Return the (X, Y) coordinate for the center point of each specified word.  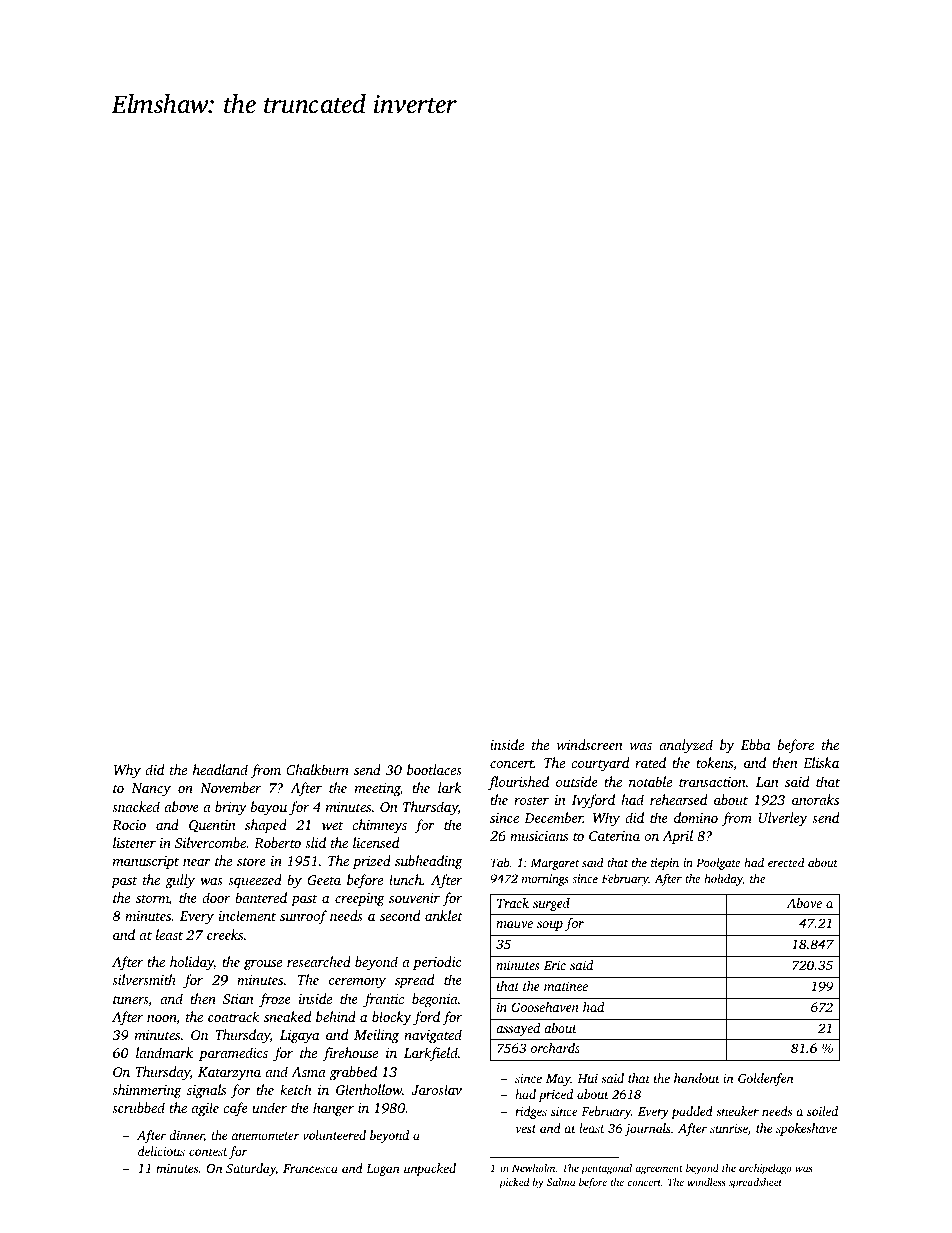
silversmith (144, 979)
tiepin (665, 864)
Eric (555, 965)
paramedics (233, 1054)
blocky (391, 1018)
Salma (561, 1182)
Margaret (555, 864)
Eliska (821, 762)
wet (332, 826)
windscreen (590, 744)
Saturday (251, 1169)
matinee (566, 986)
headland (220, 769)
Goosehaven (545, 1007)
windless (706, 1182)
